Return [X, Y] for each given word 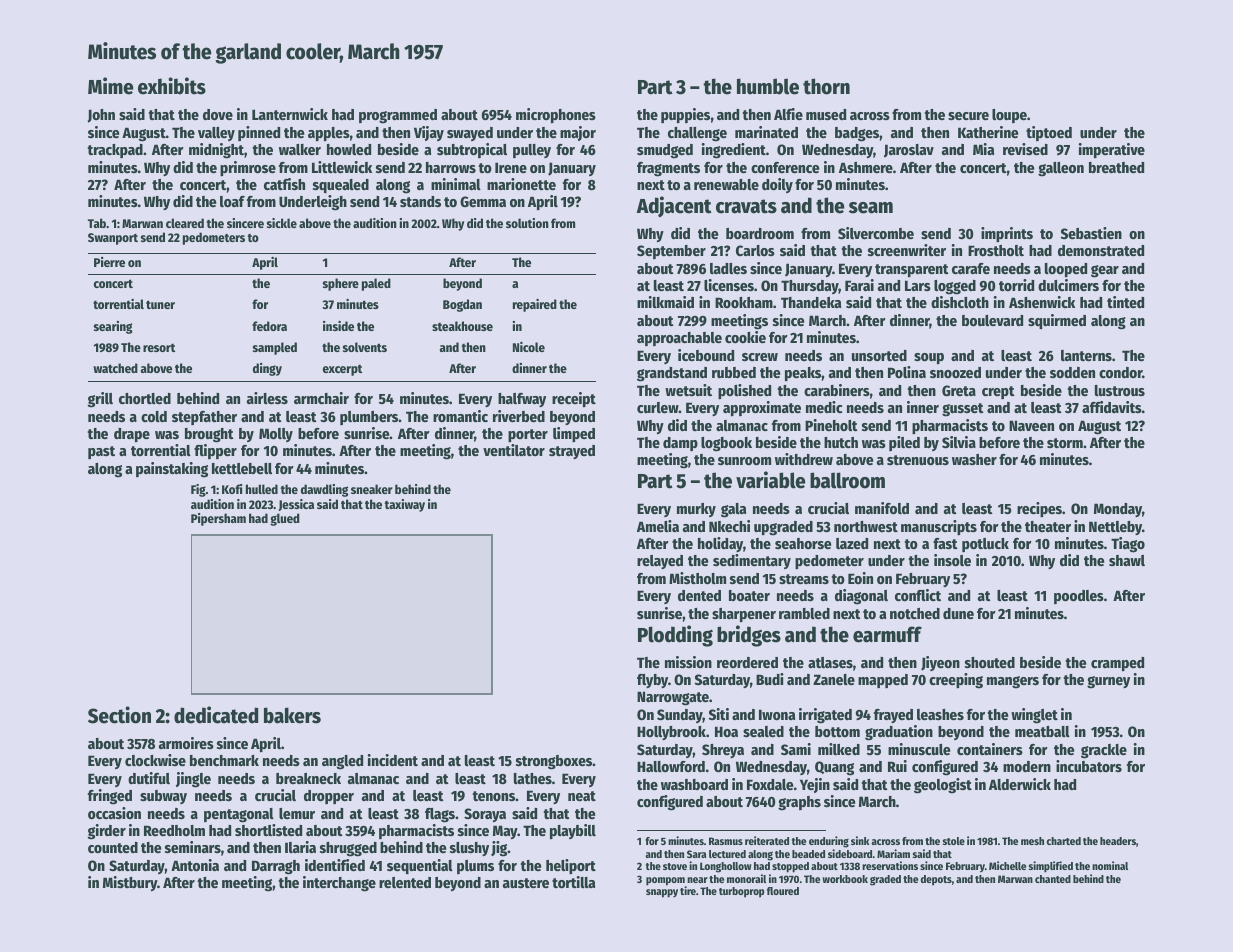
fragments [668, 169]
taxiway [405, 505]
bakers [292, 715]
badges [857, 134]
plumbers [369, 418]
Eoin [860, 578]
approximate [762, 409]
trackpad [115, 151]
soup [929, 359]
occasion [114, 813]
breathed [1116, 167]
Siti [719, 714]
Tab [97, 223]
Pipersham [218, 519]
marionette [521, 184]
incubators [1089, 766]
